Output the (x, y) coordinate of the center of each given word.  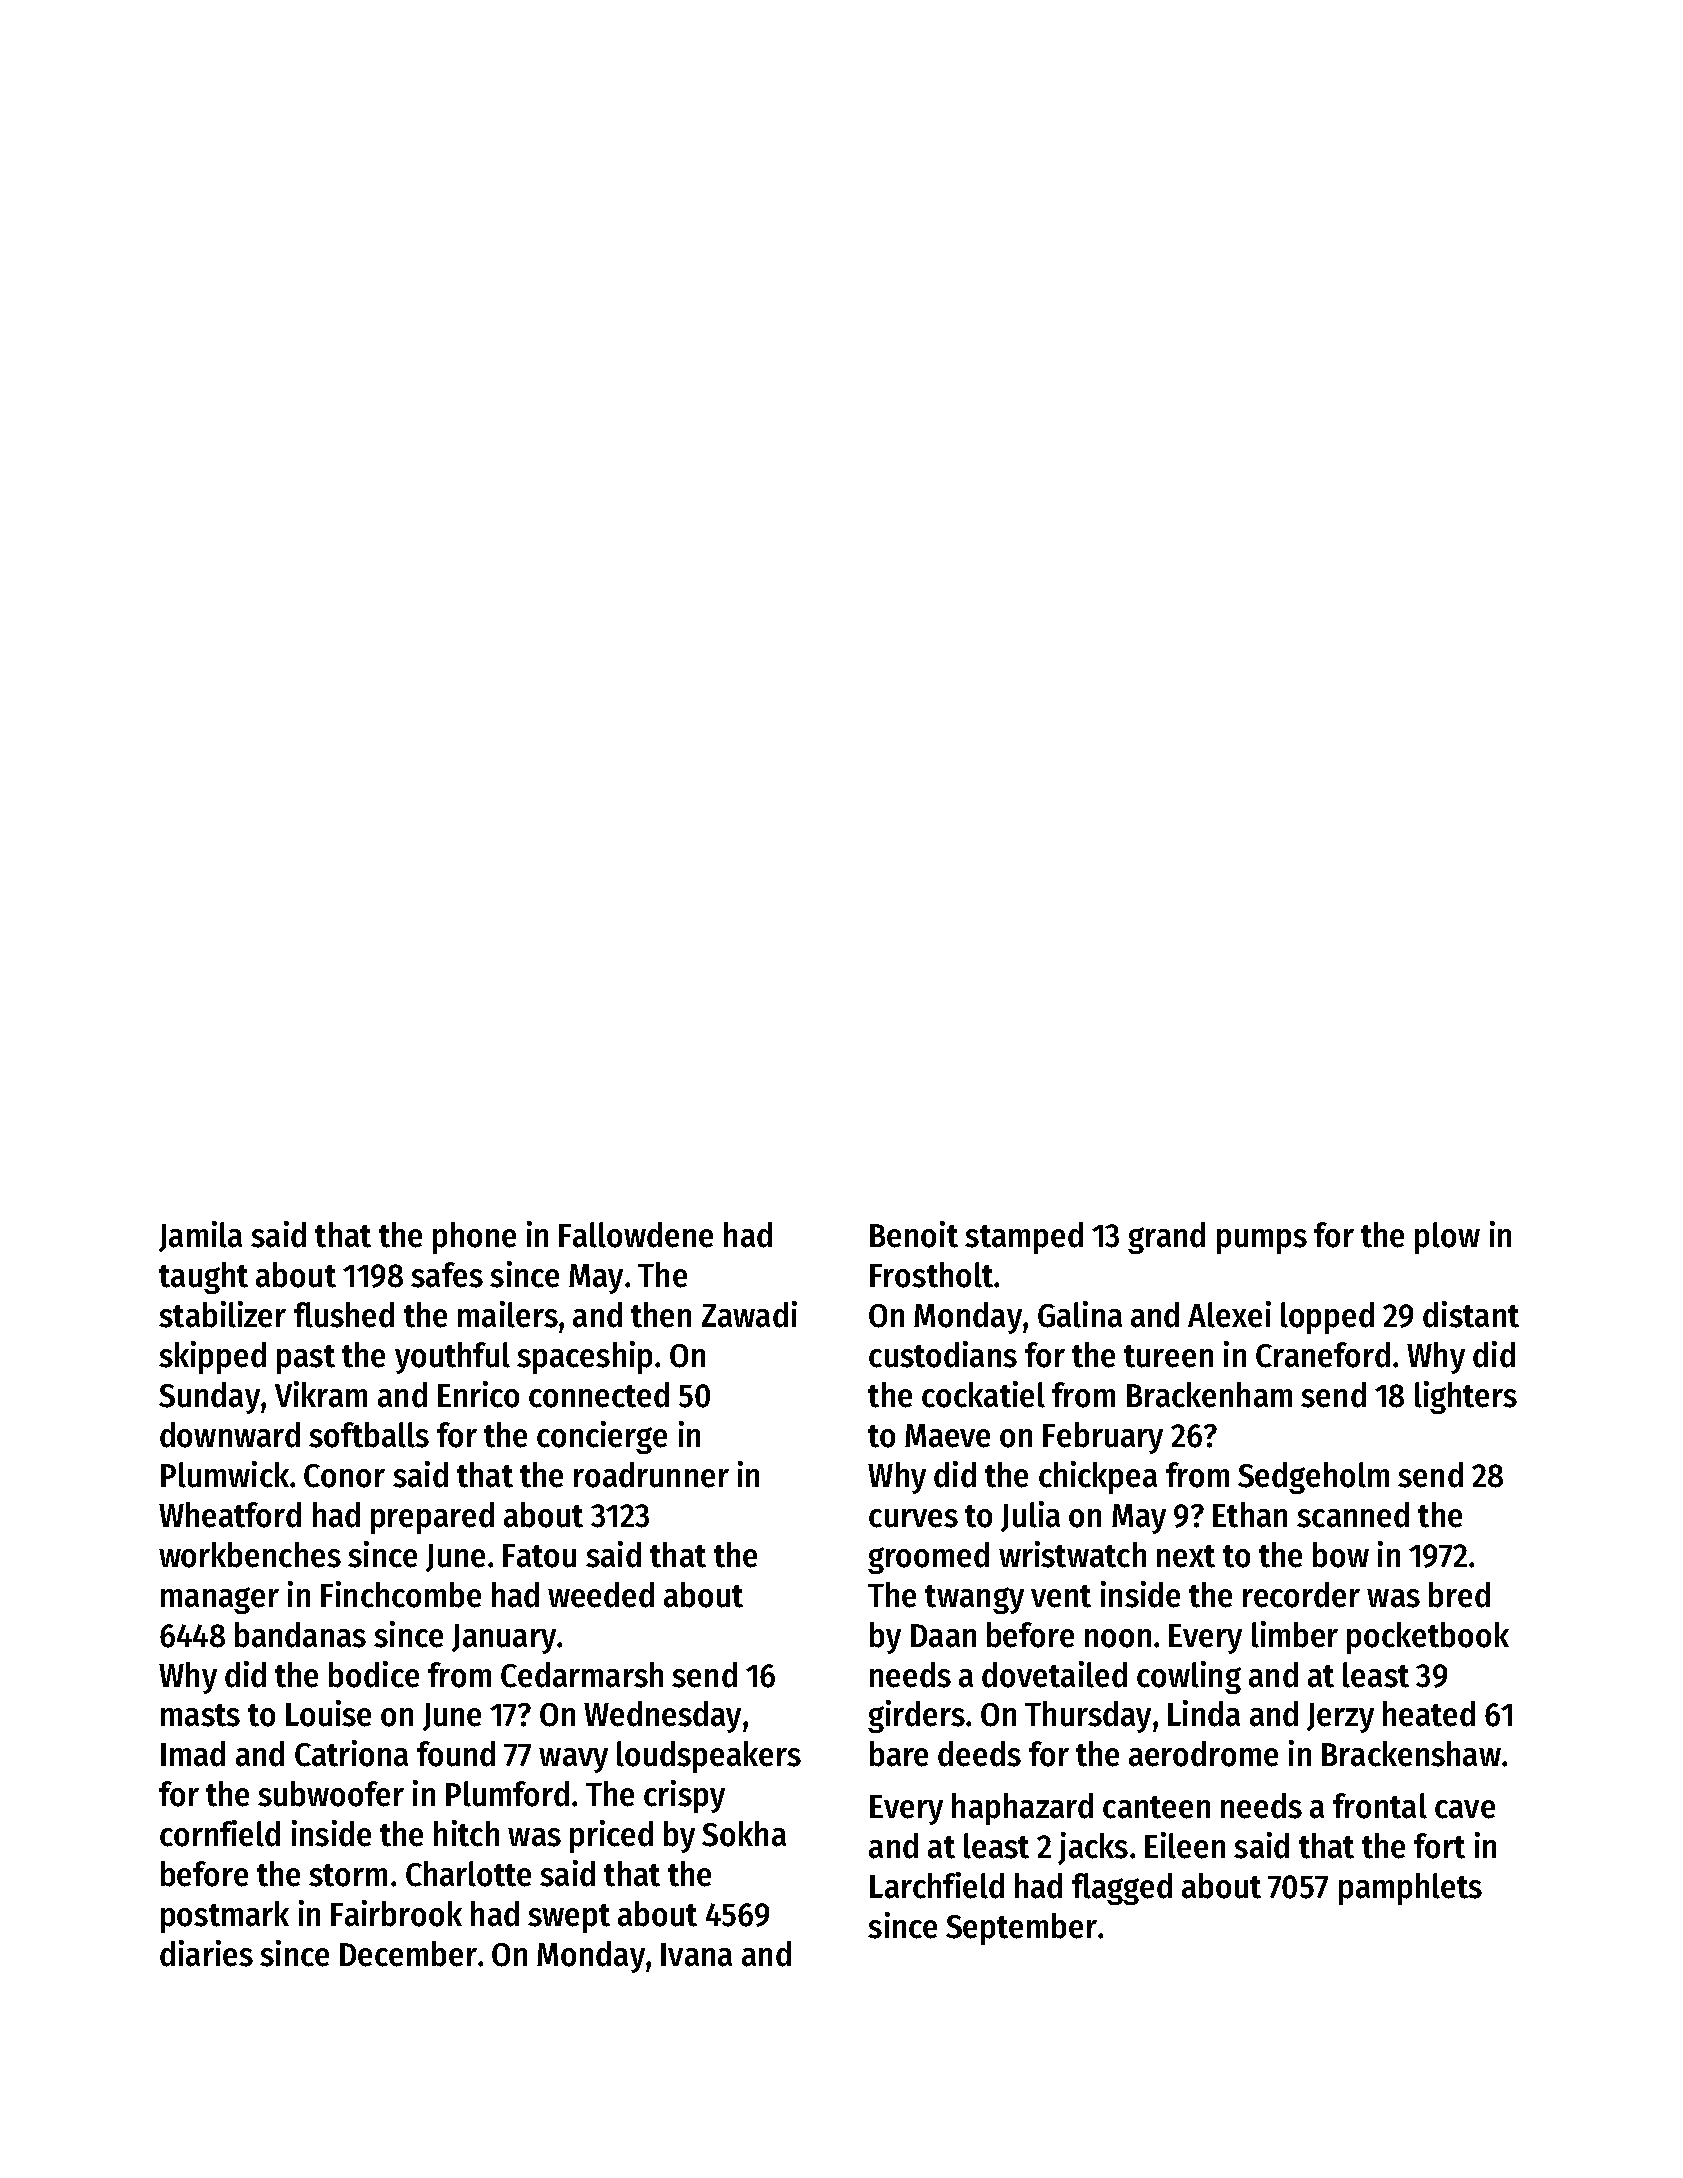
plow (1447, 1238)
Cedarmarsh (582, 1675)
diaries (206, 1953)
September (1021, 1929)
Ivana (696, 1955)
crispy (684, 1796)
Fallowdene (636, 1235)
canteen (1156, 1807)
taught (203, 1278)
